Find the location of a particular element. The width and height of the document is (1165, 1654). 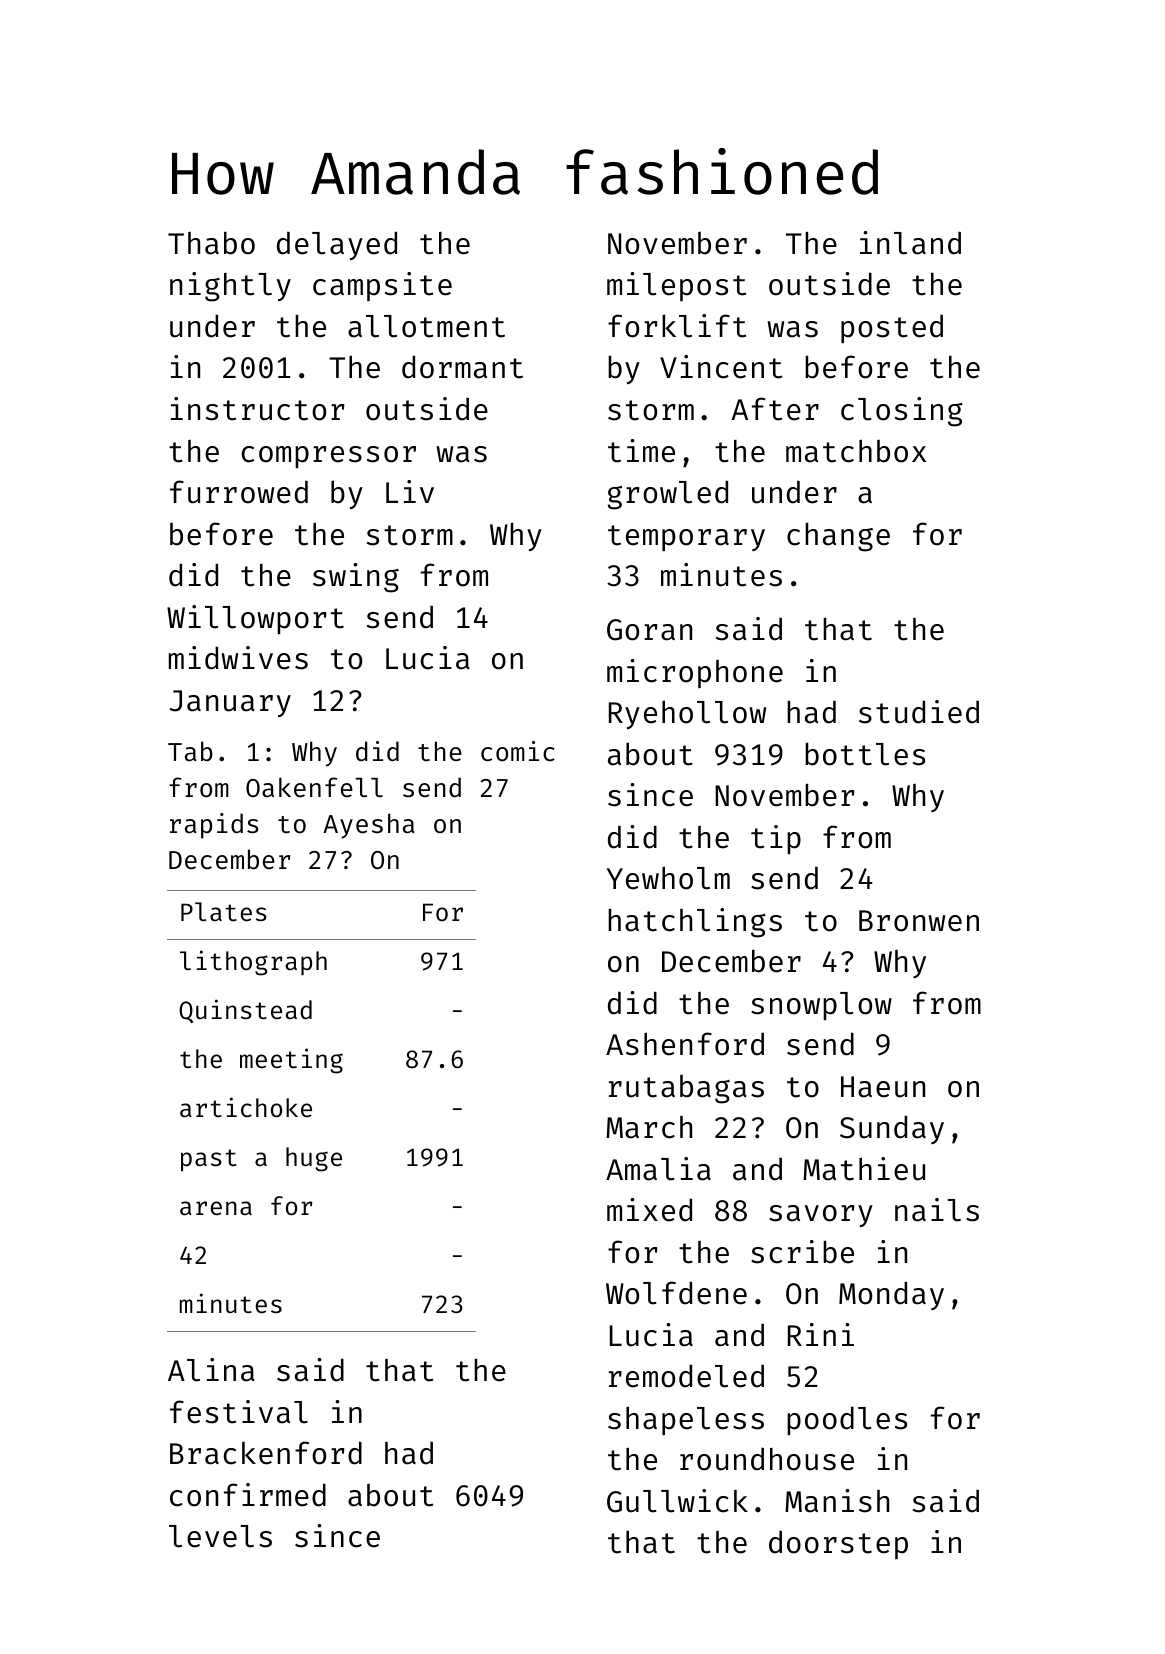

closing is located at coordinates (902, 412).
